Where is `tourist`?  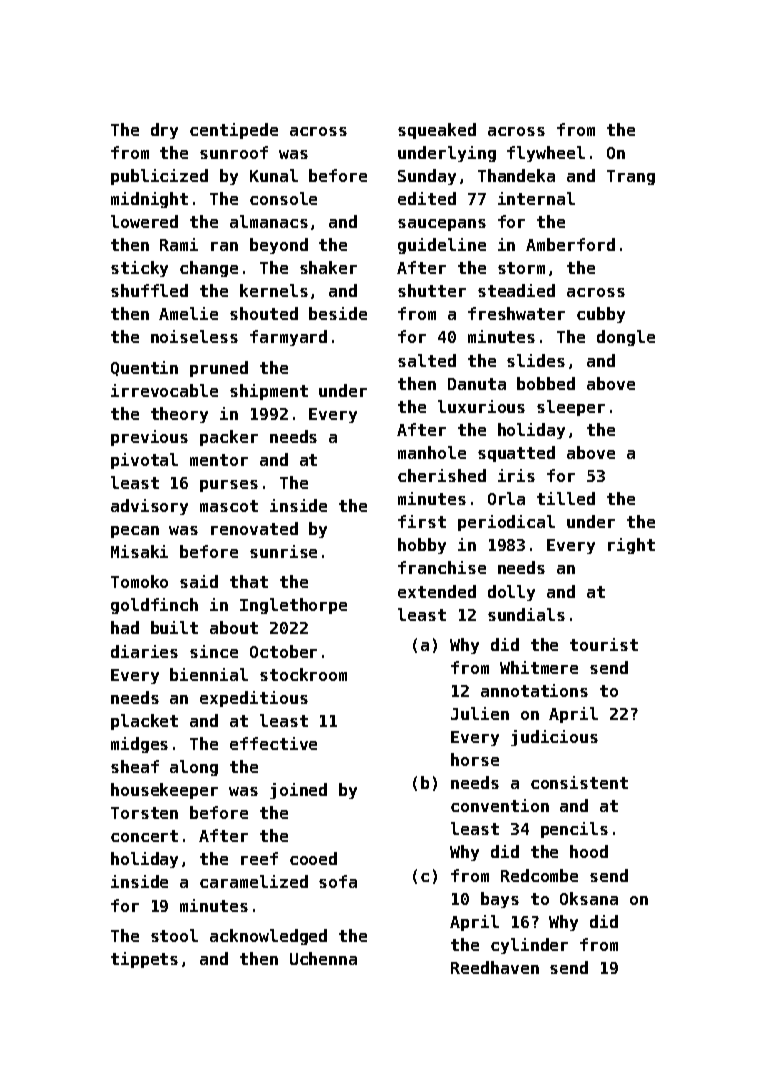
tourist is located at coordinates (604, 644).
